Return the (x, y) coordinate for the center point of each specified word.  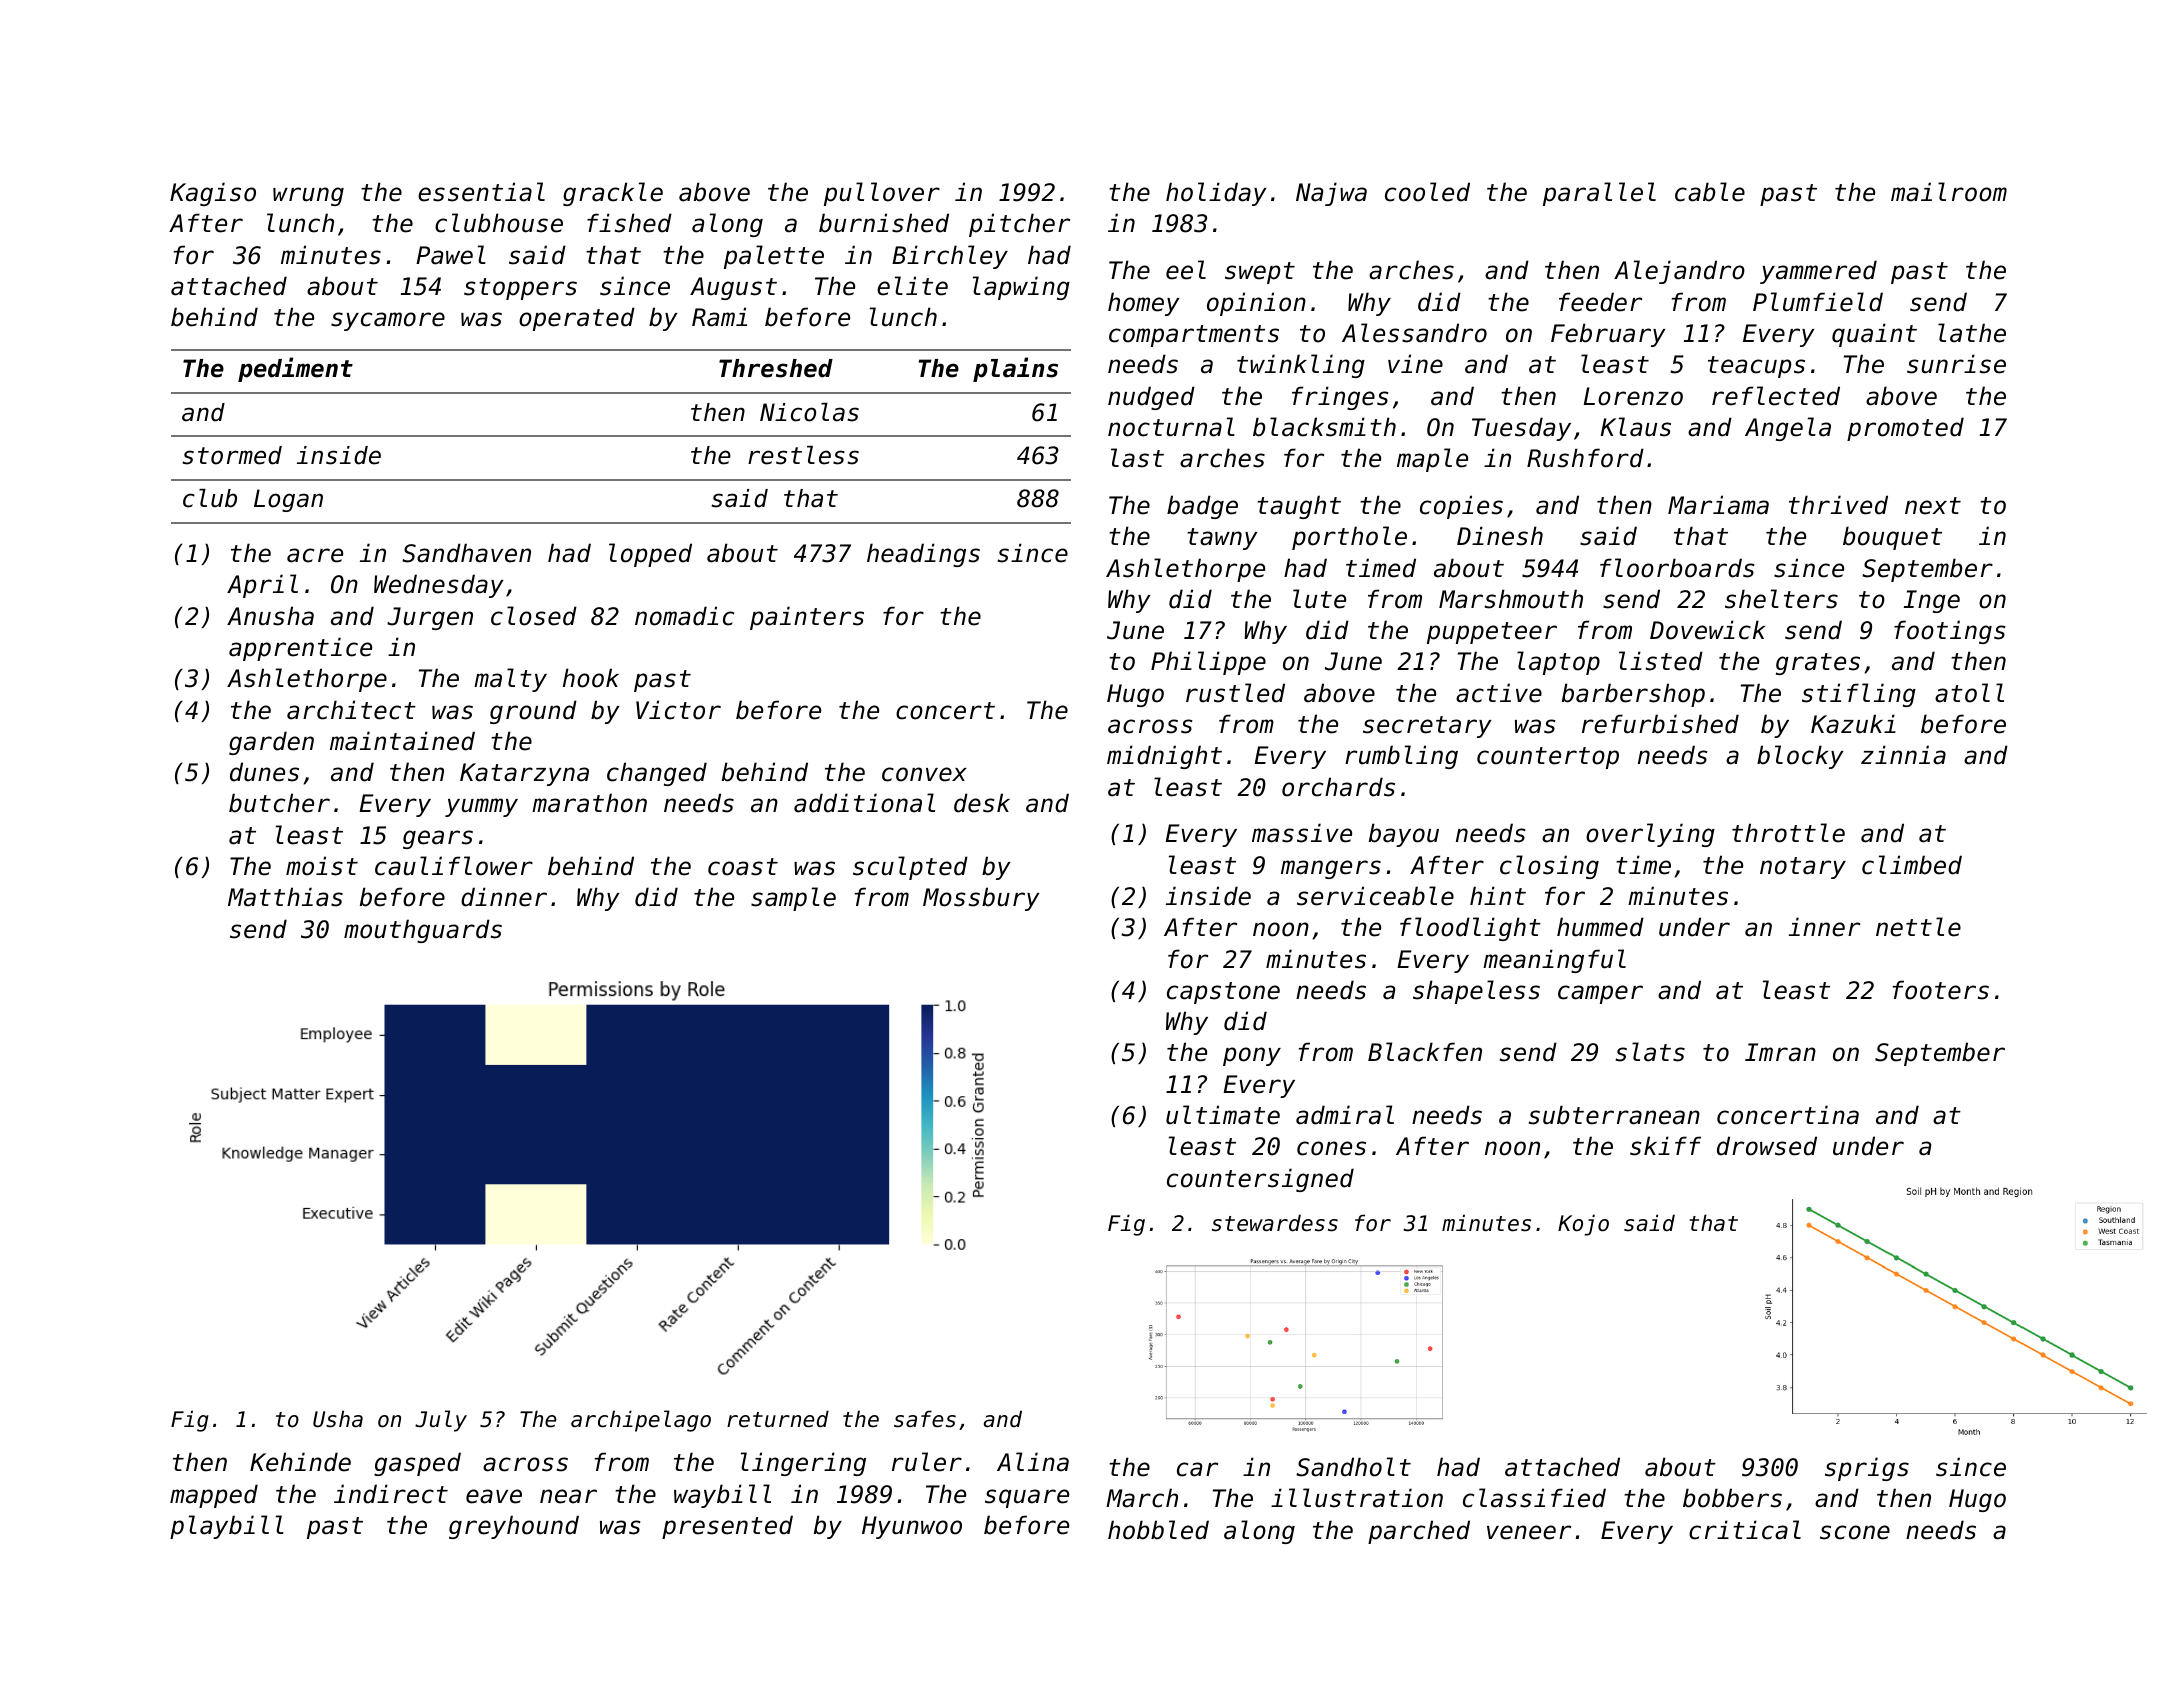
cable (1710, 192)
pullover (882, 194)
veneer (1529, 1532)
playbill (227, 1527)
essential (481, 192)
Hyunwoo (912, 1527)
